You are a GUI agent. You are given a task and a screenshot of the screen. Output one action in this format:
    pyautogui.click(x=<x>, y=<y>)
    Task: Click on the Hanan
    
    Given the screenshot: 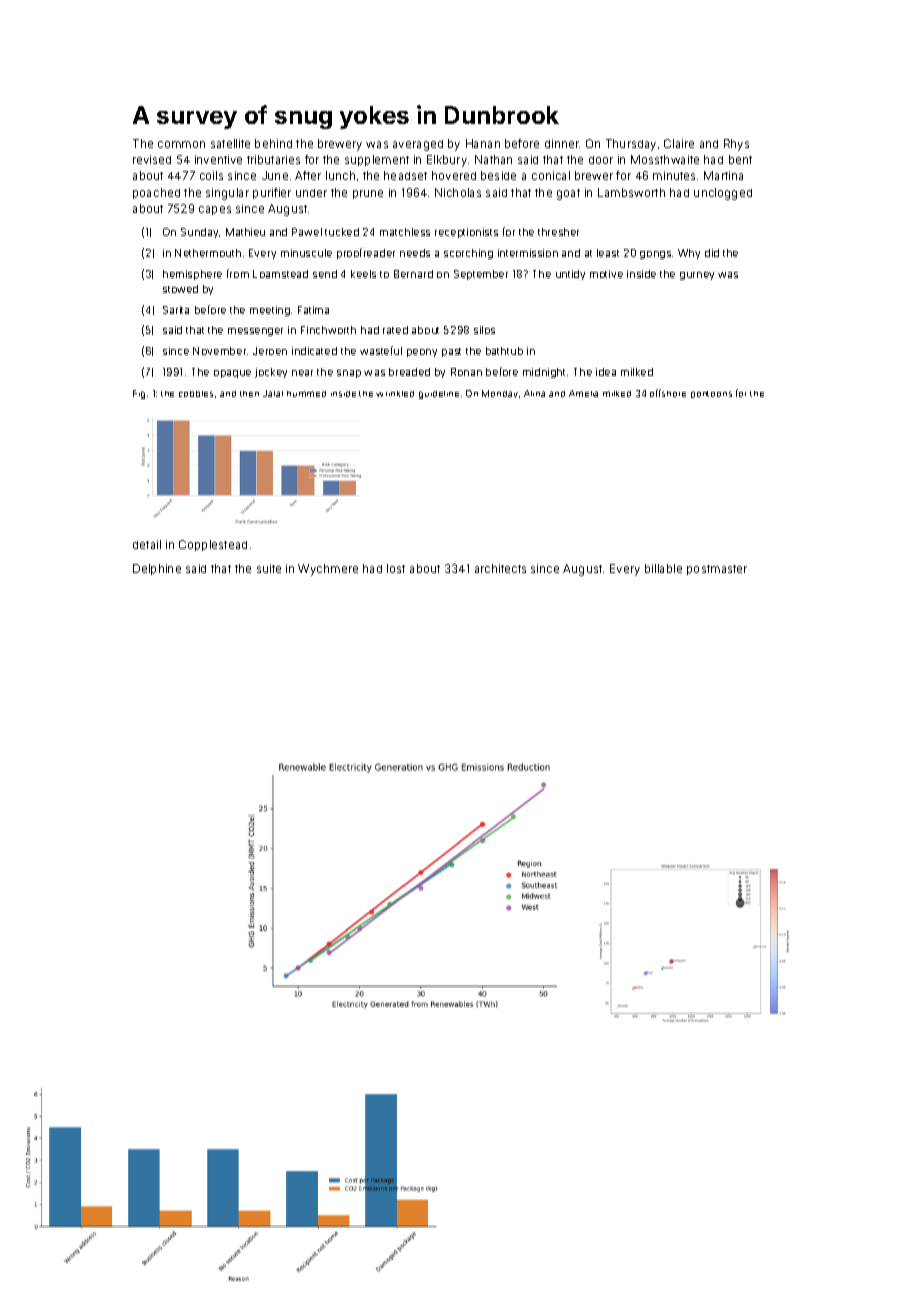 What is the action you would take?
    pyautogui.click(x=483, y=143)
